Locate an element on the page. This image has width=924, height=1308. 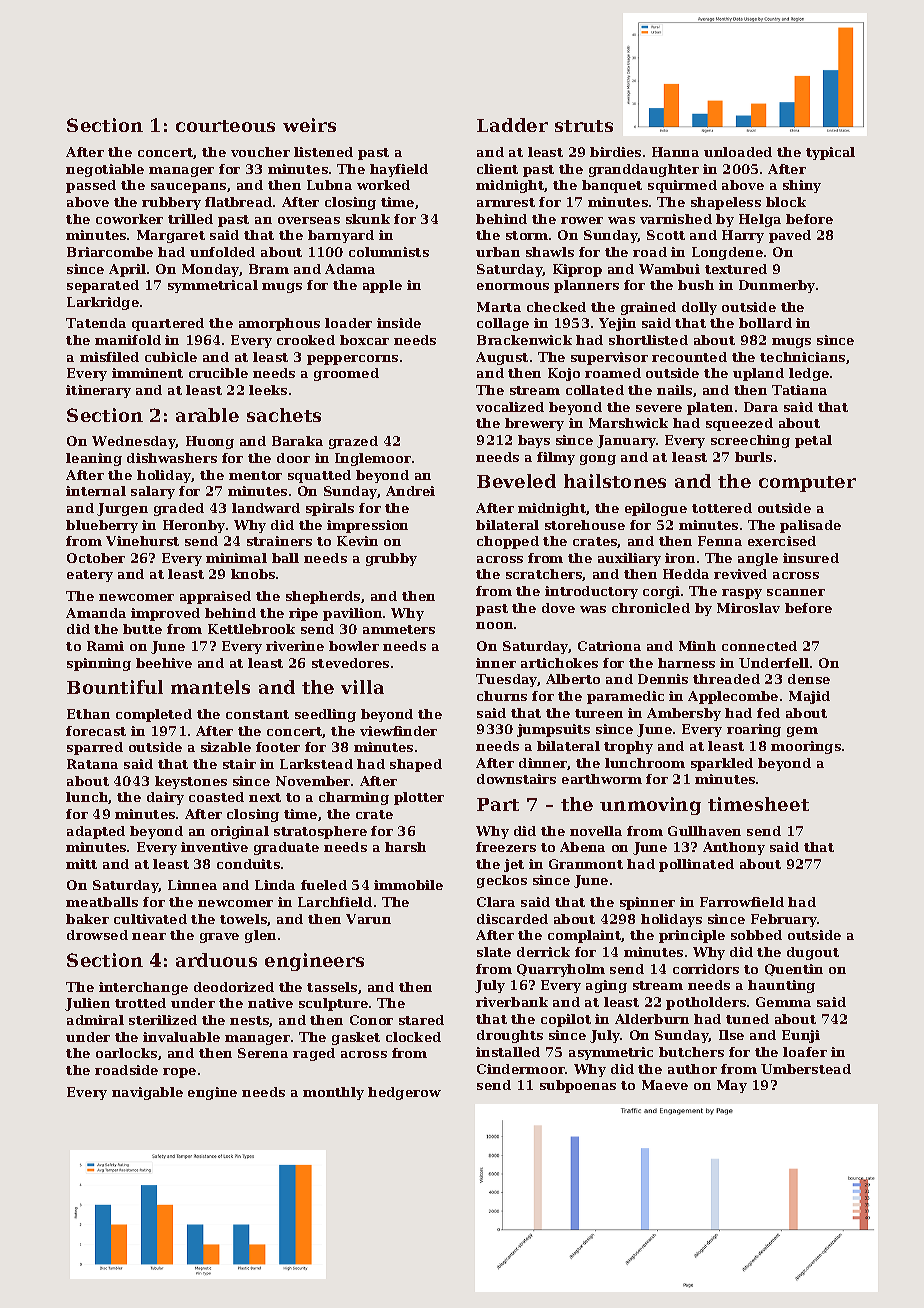
connected is located at coordinates (759, 646).
